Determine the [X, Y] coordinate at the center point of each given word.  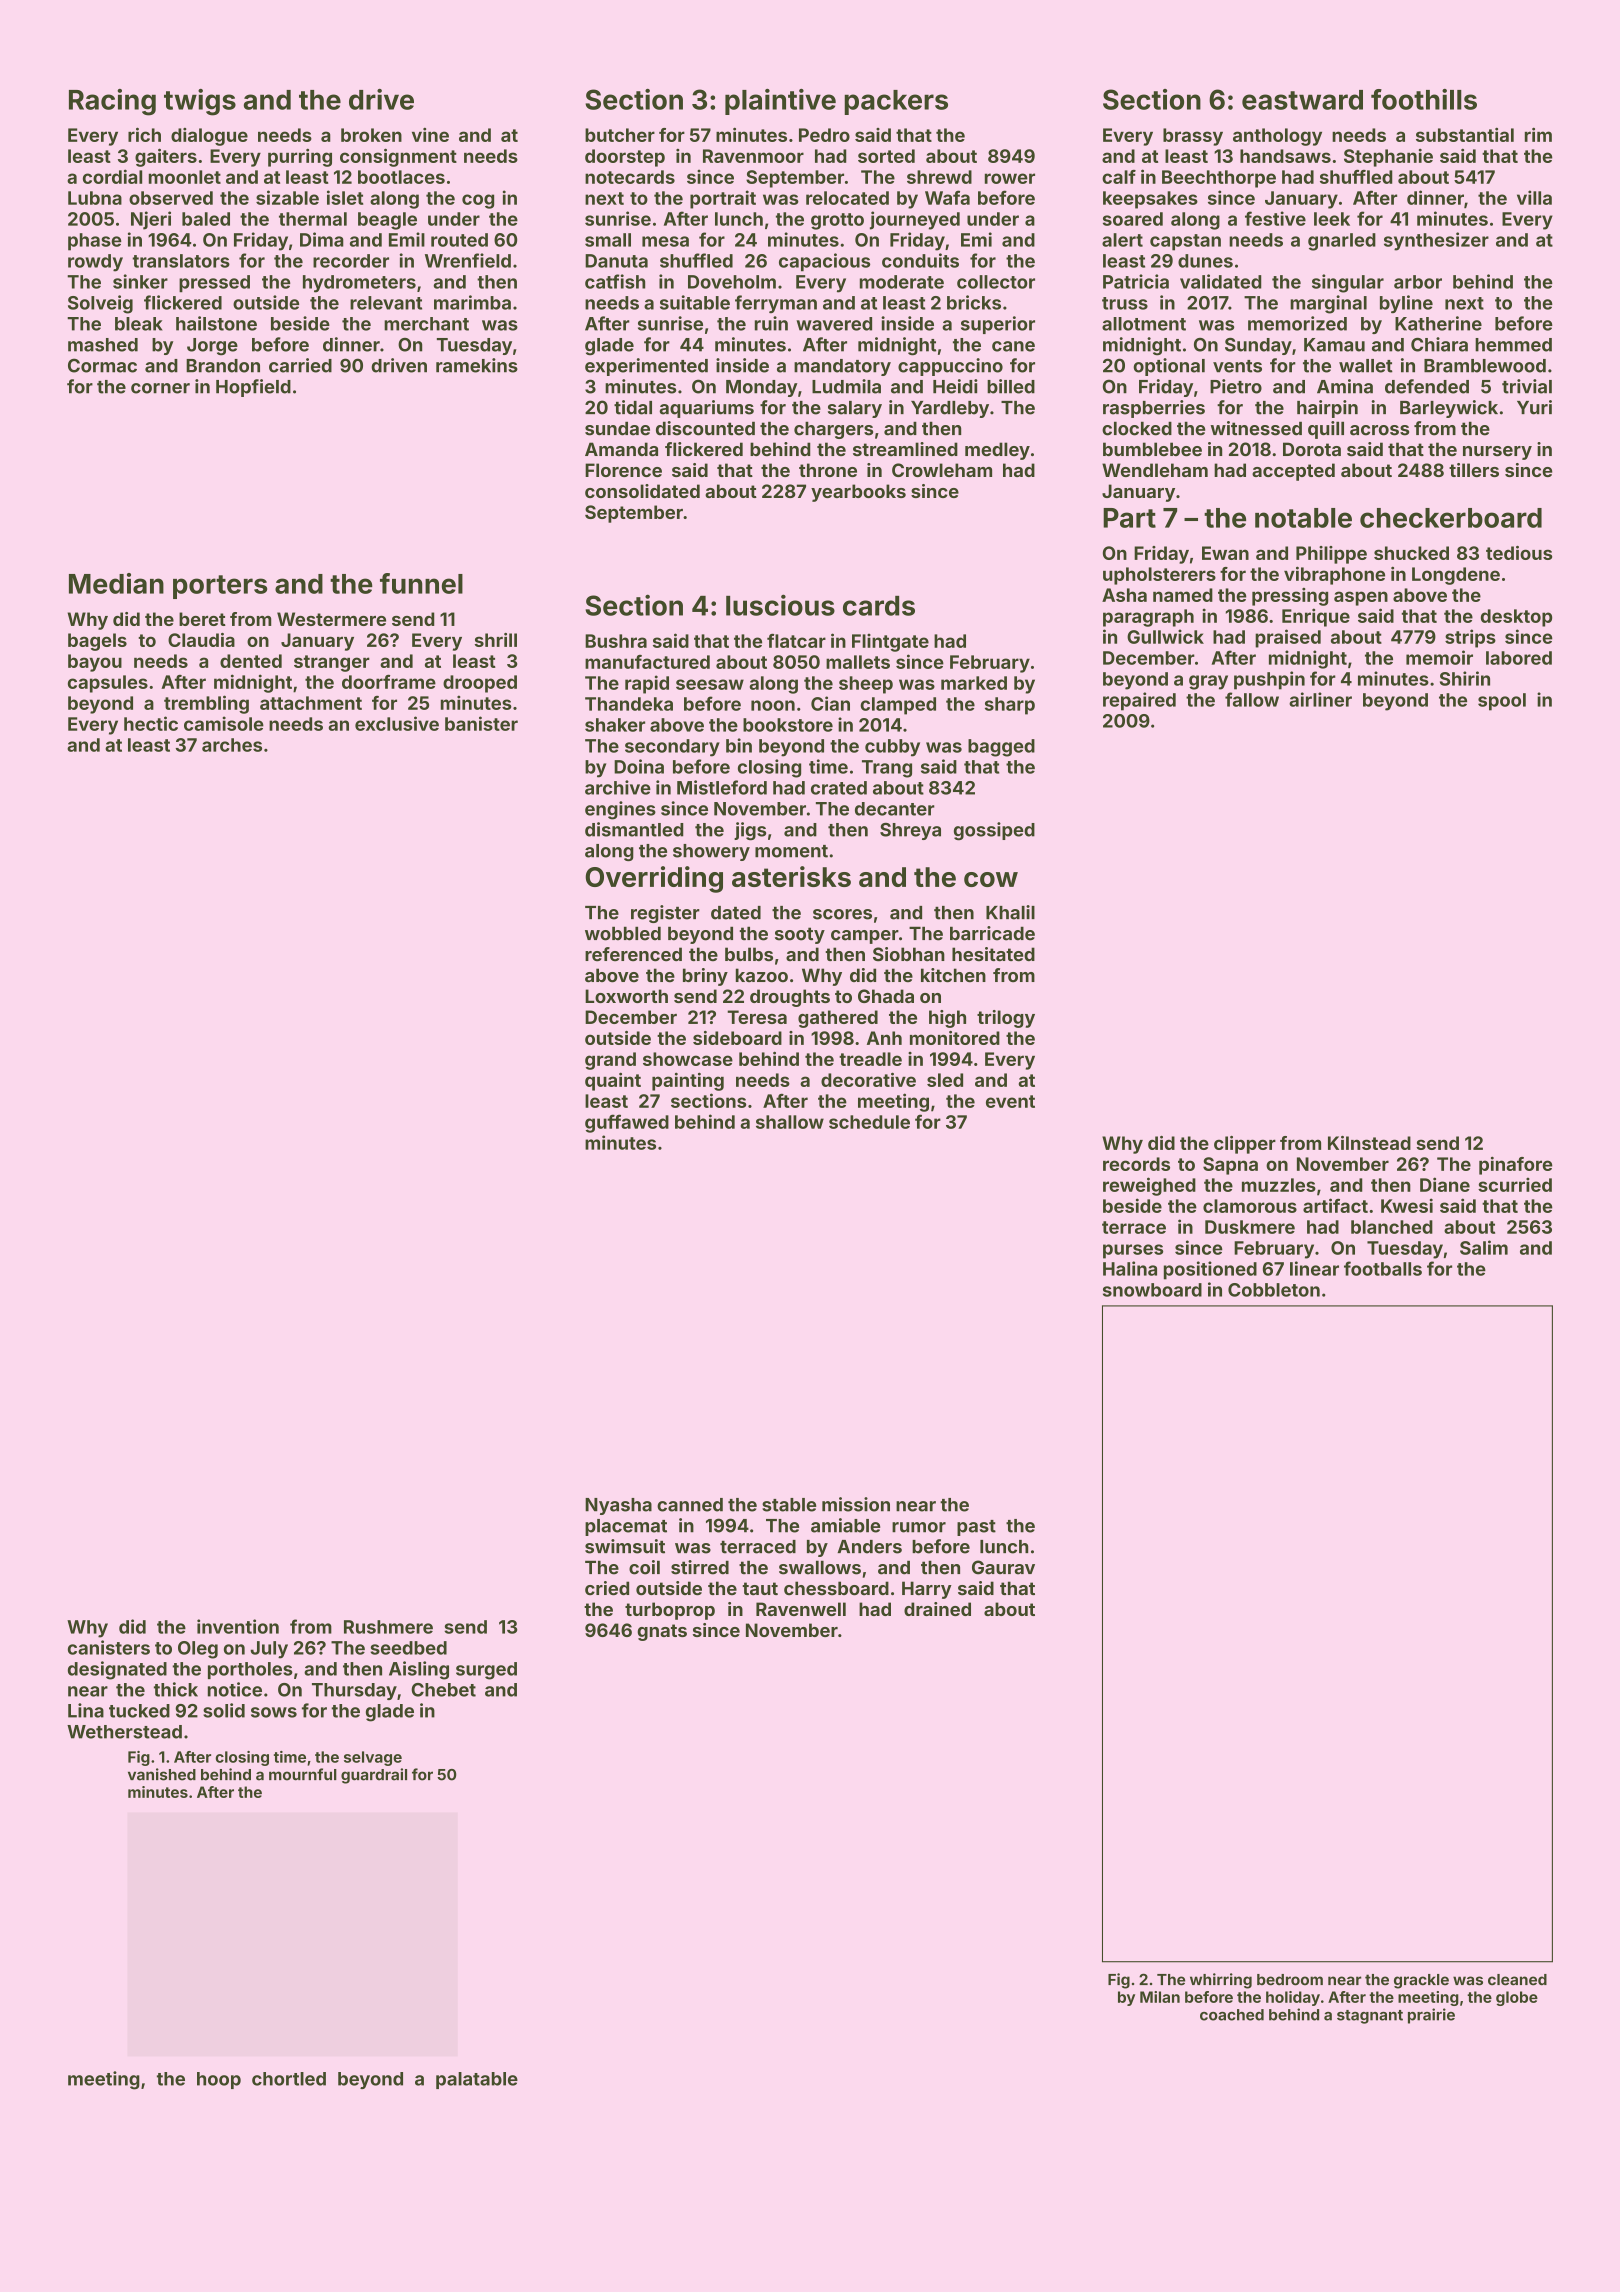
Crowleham [942, 470]
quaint [613, 1081]
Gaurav [1003, 1567]
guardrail [374, 1776]
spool [1502, 702]
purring [300, 158]
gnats [662, 1632]
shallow [790, 1122]
